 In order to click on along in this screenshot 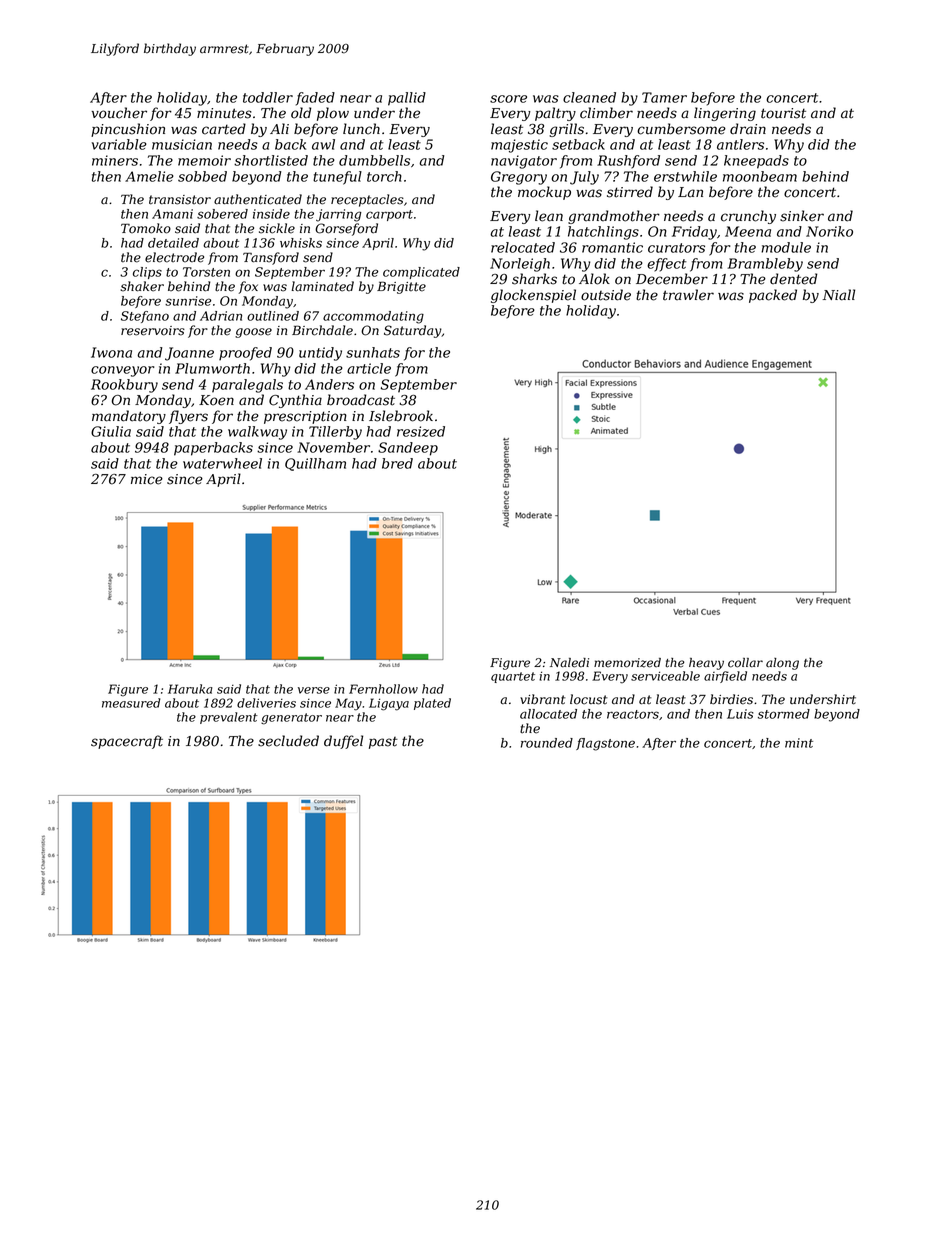, I will do `click(782, 664)`.
